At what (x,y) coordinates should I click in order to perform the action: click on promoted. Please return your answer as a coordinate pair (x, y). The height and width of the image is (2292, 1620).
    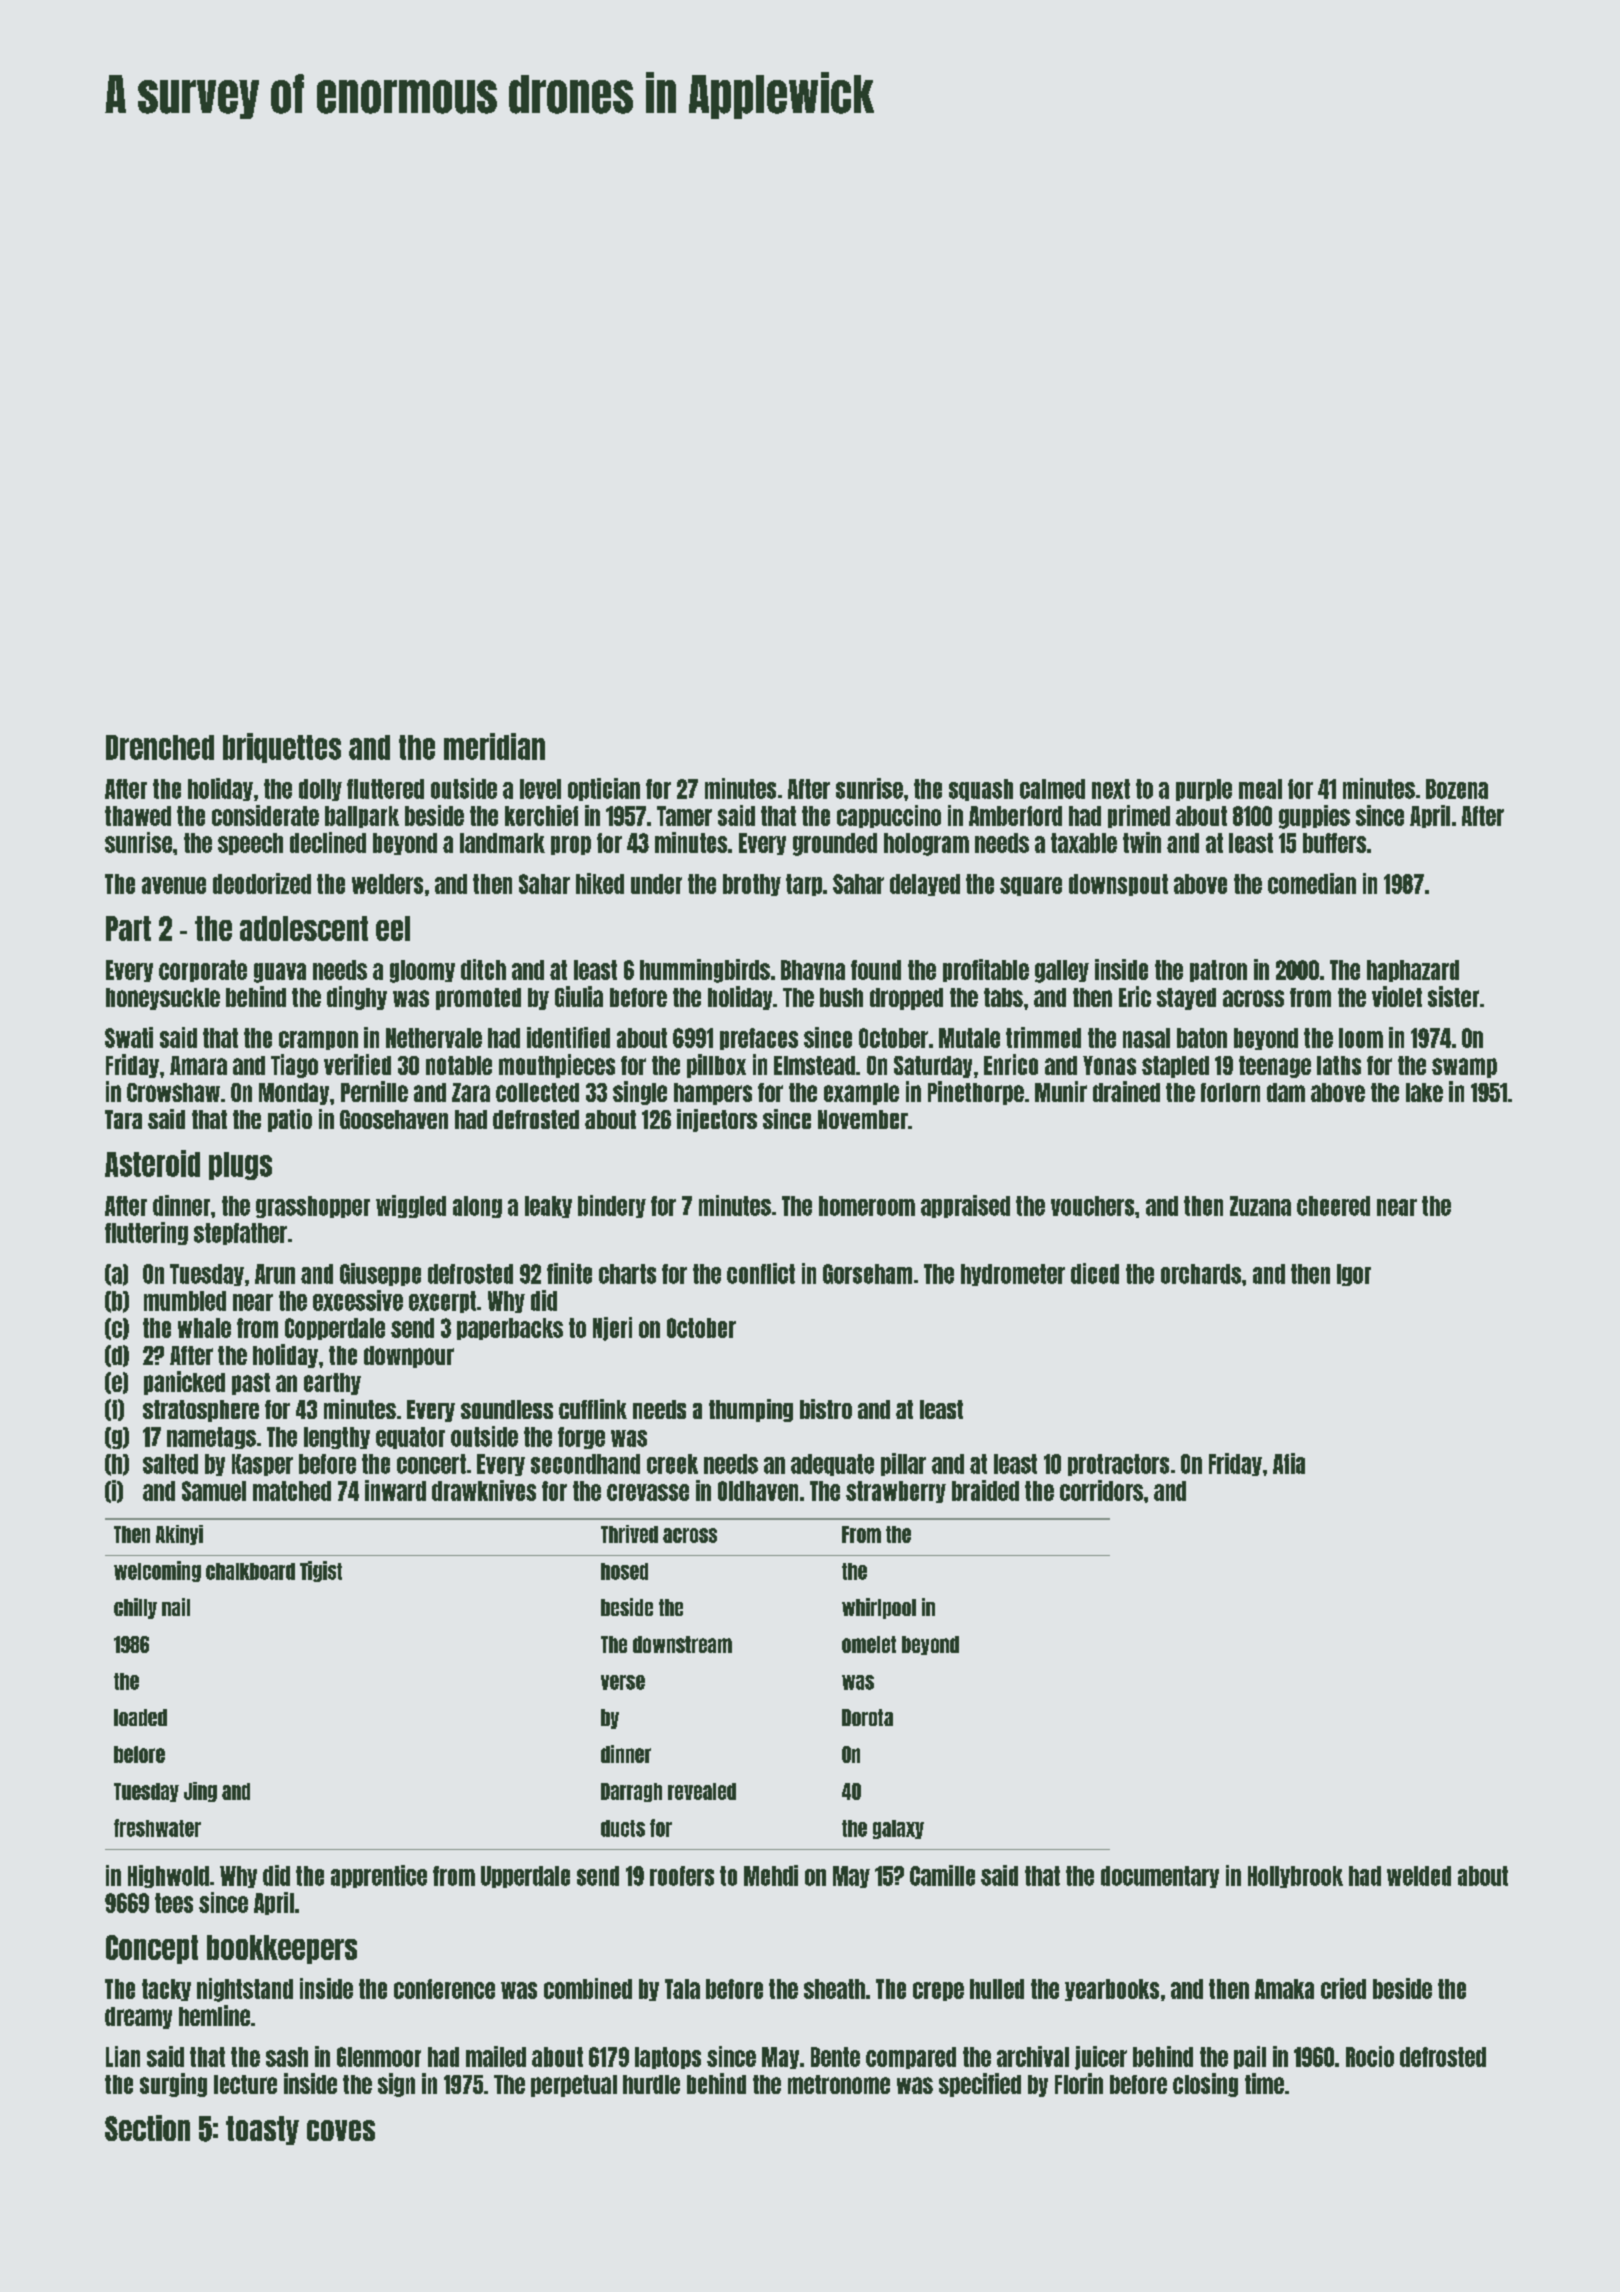
    Looking at the image, I should click on (478, 999).
